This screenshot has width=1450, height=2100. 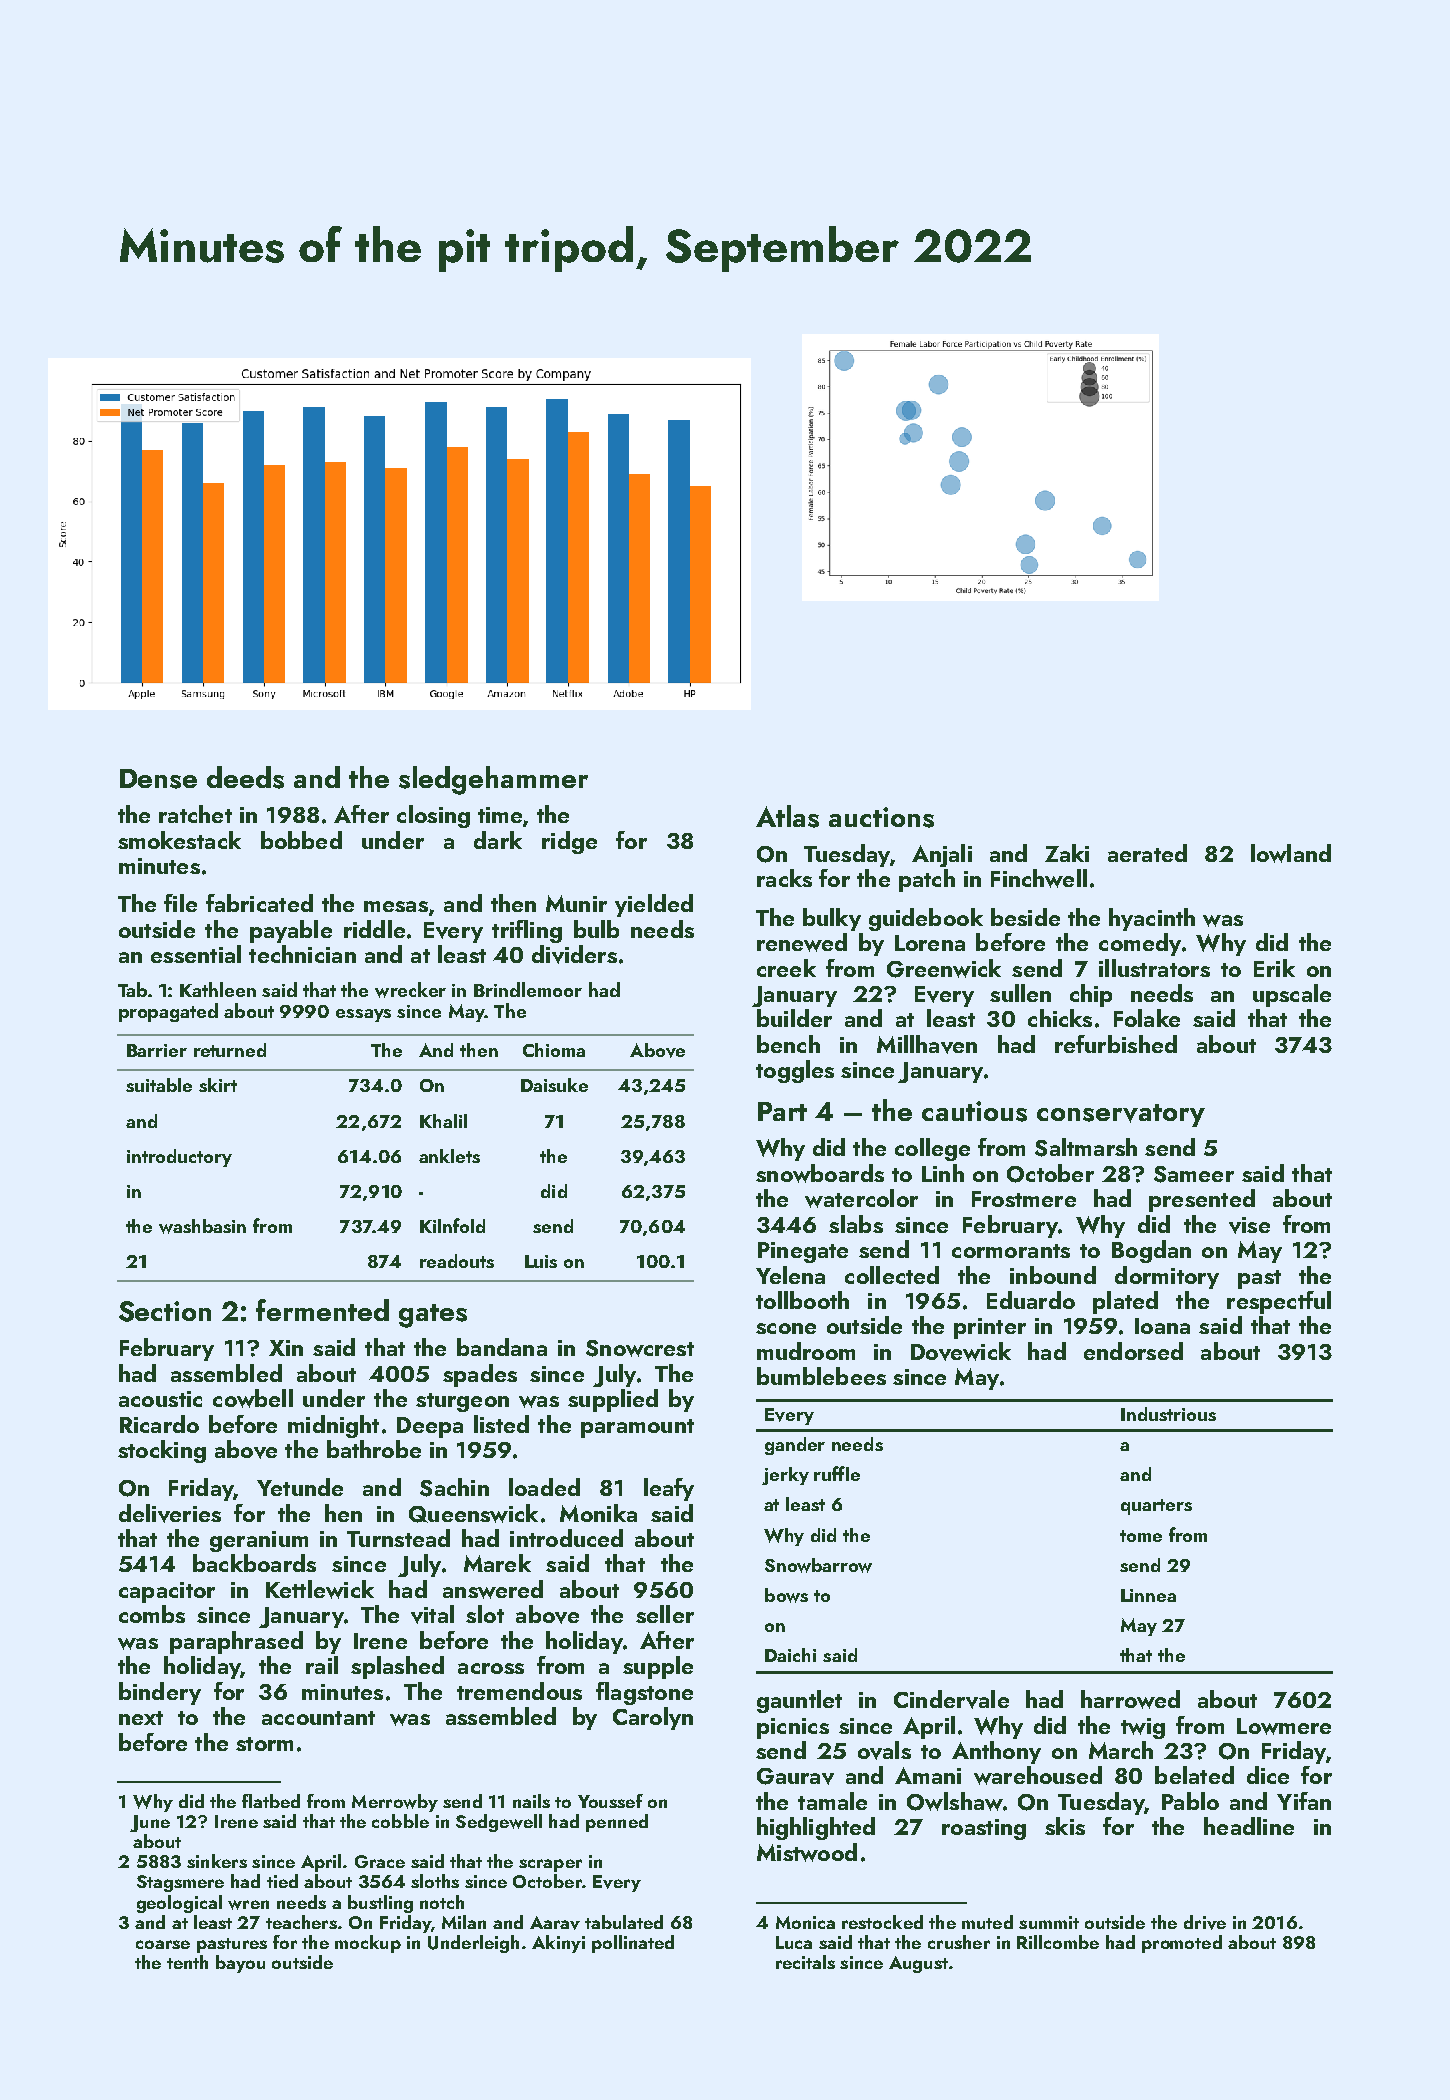 I want to click on file, so click(x=180, y=903).
